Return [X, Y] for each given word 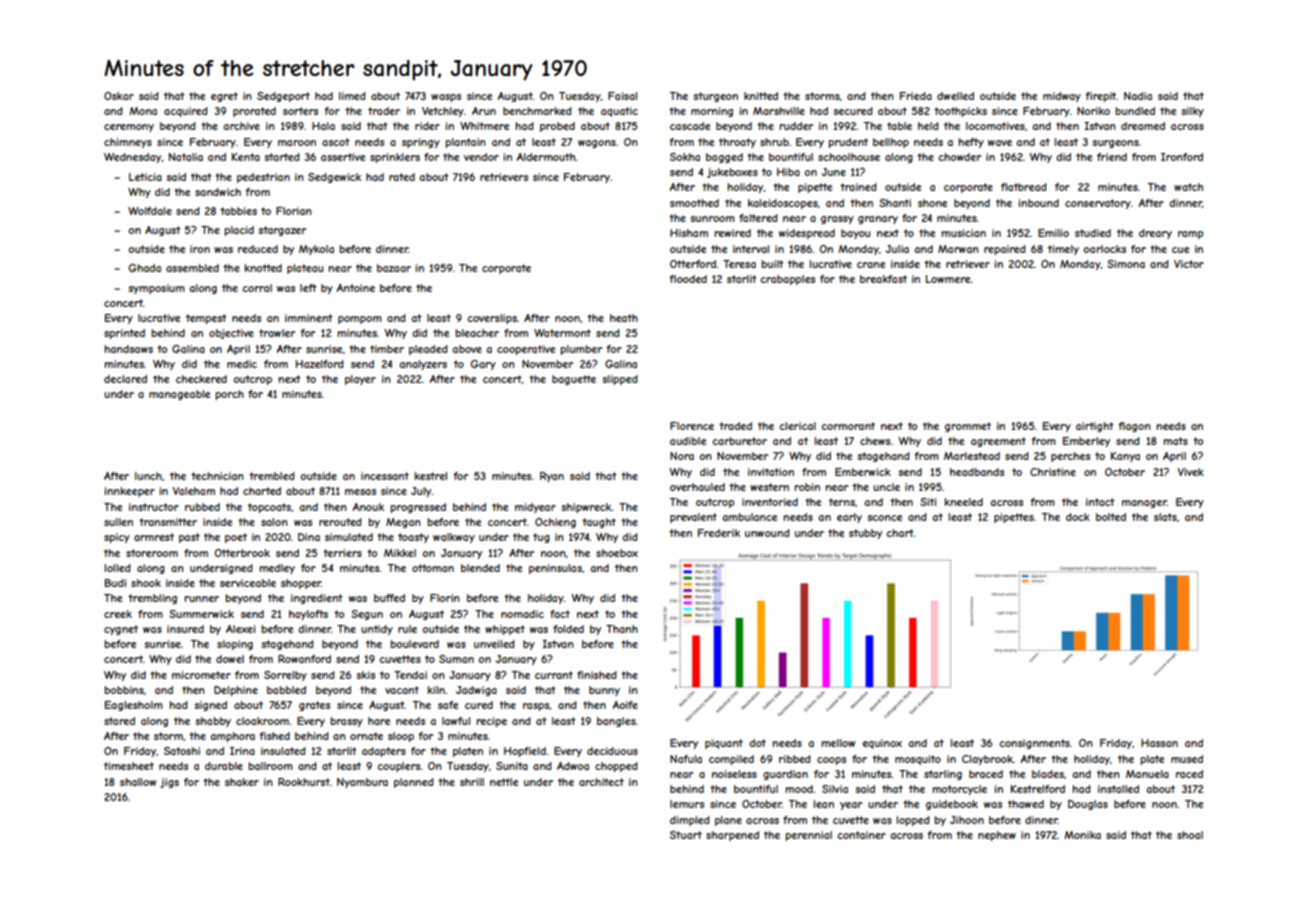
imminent [309, 318]
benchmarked [537, 111]
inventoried [770, 502]
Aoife [625, 705]
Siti [928, 502]
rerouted [340, 522]
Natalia [186, 157]
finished [597, 675]
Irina [242, 751]
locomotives [995, 126]
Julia [897, 249]
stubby [865, 534]
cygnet [121, 630]
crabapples [787, 280]
